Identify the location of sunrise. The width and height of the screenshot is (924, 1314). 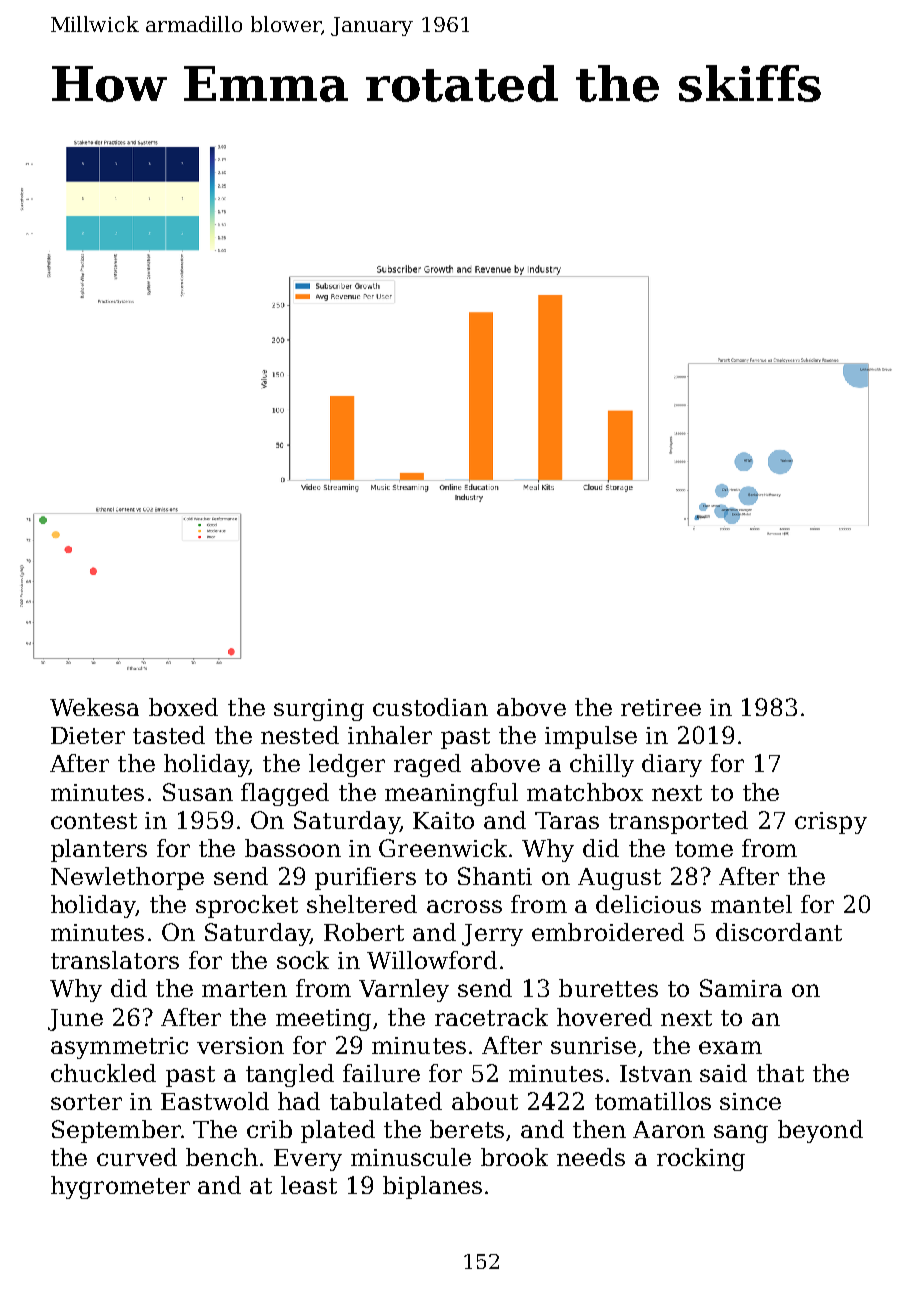
(593, 1045).
